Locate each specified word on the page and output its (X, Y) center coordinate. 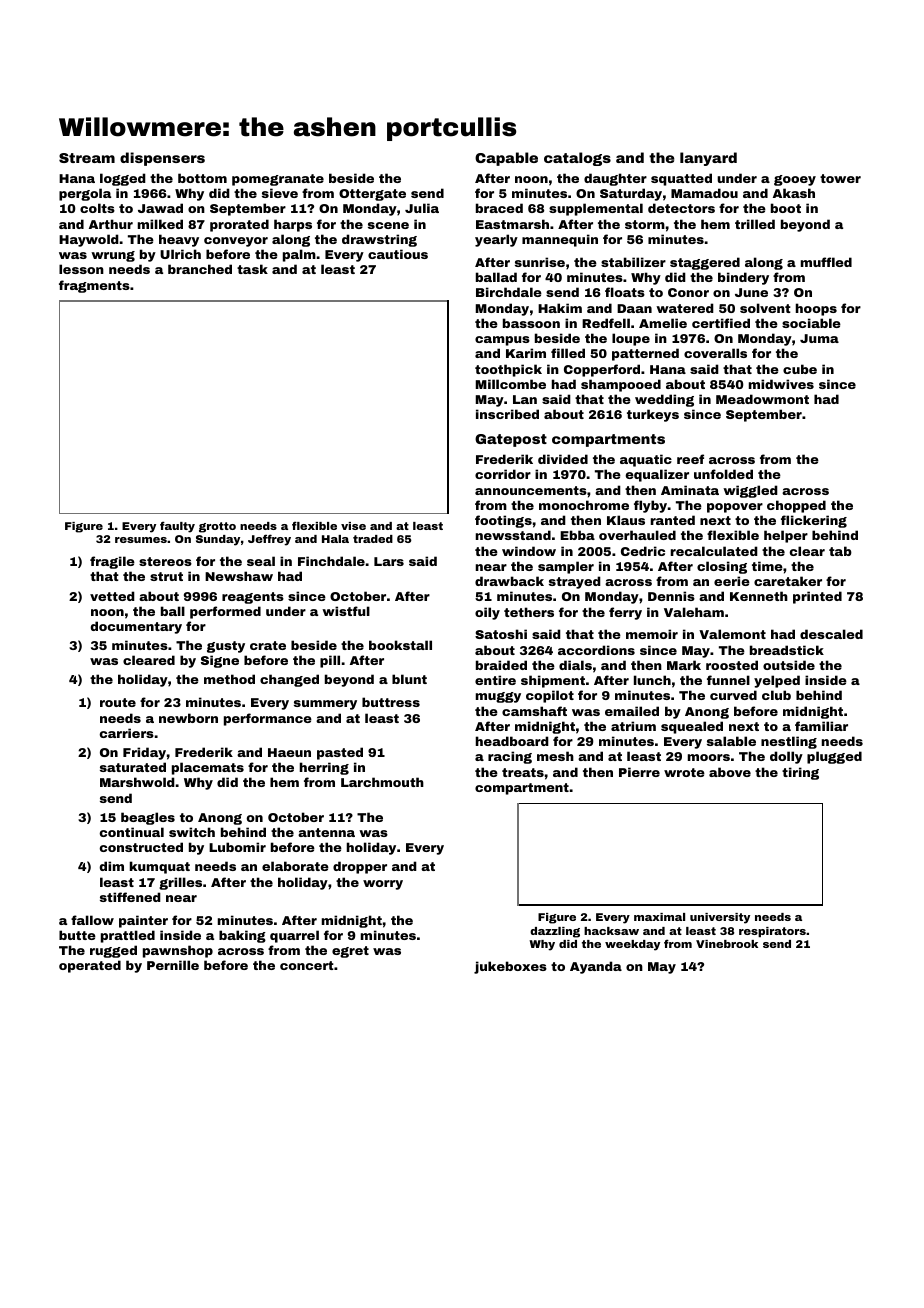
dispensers (162, 159)
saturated (133, 767)
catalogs (577, 159)
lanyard (708, 159)
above (730, 772)
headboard (512, 741)
